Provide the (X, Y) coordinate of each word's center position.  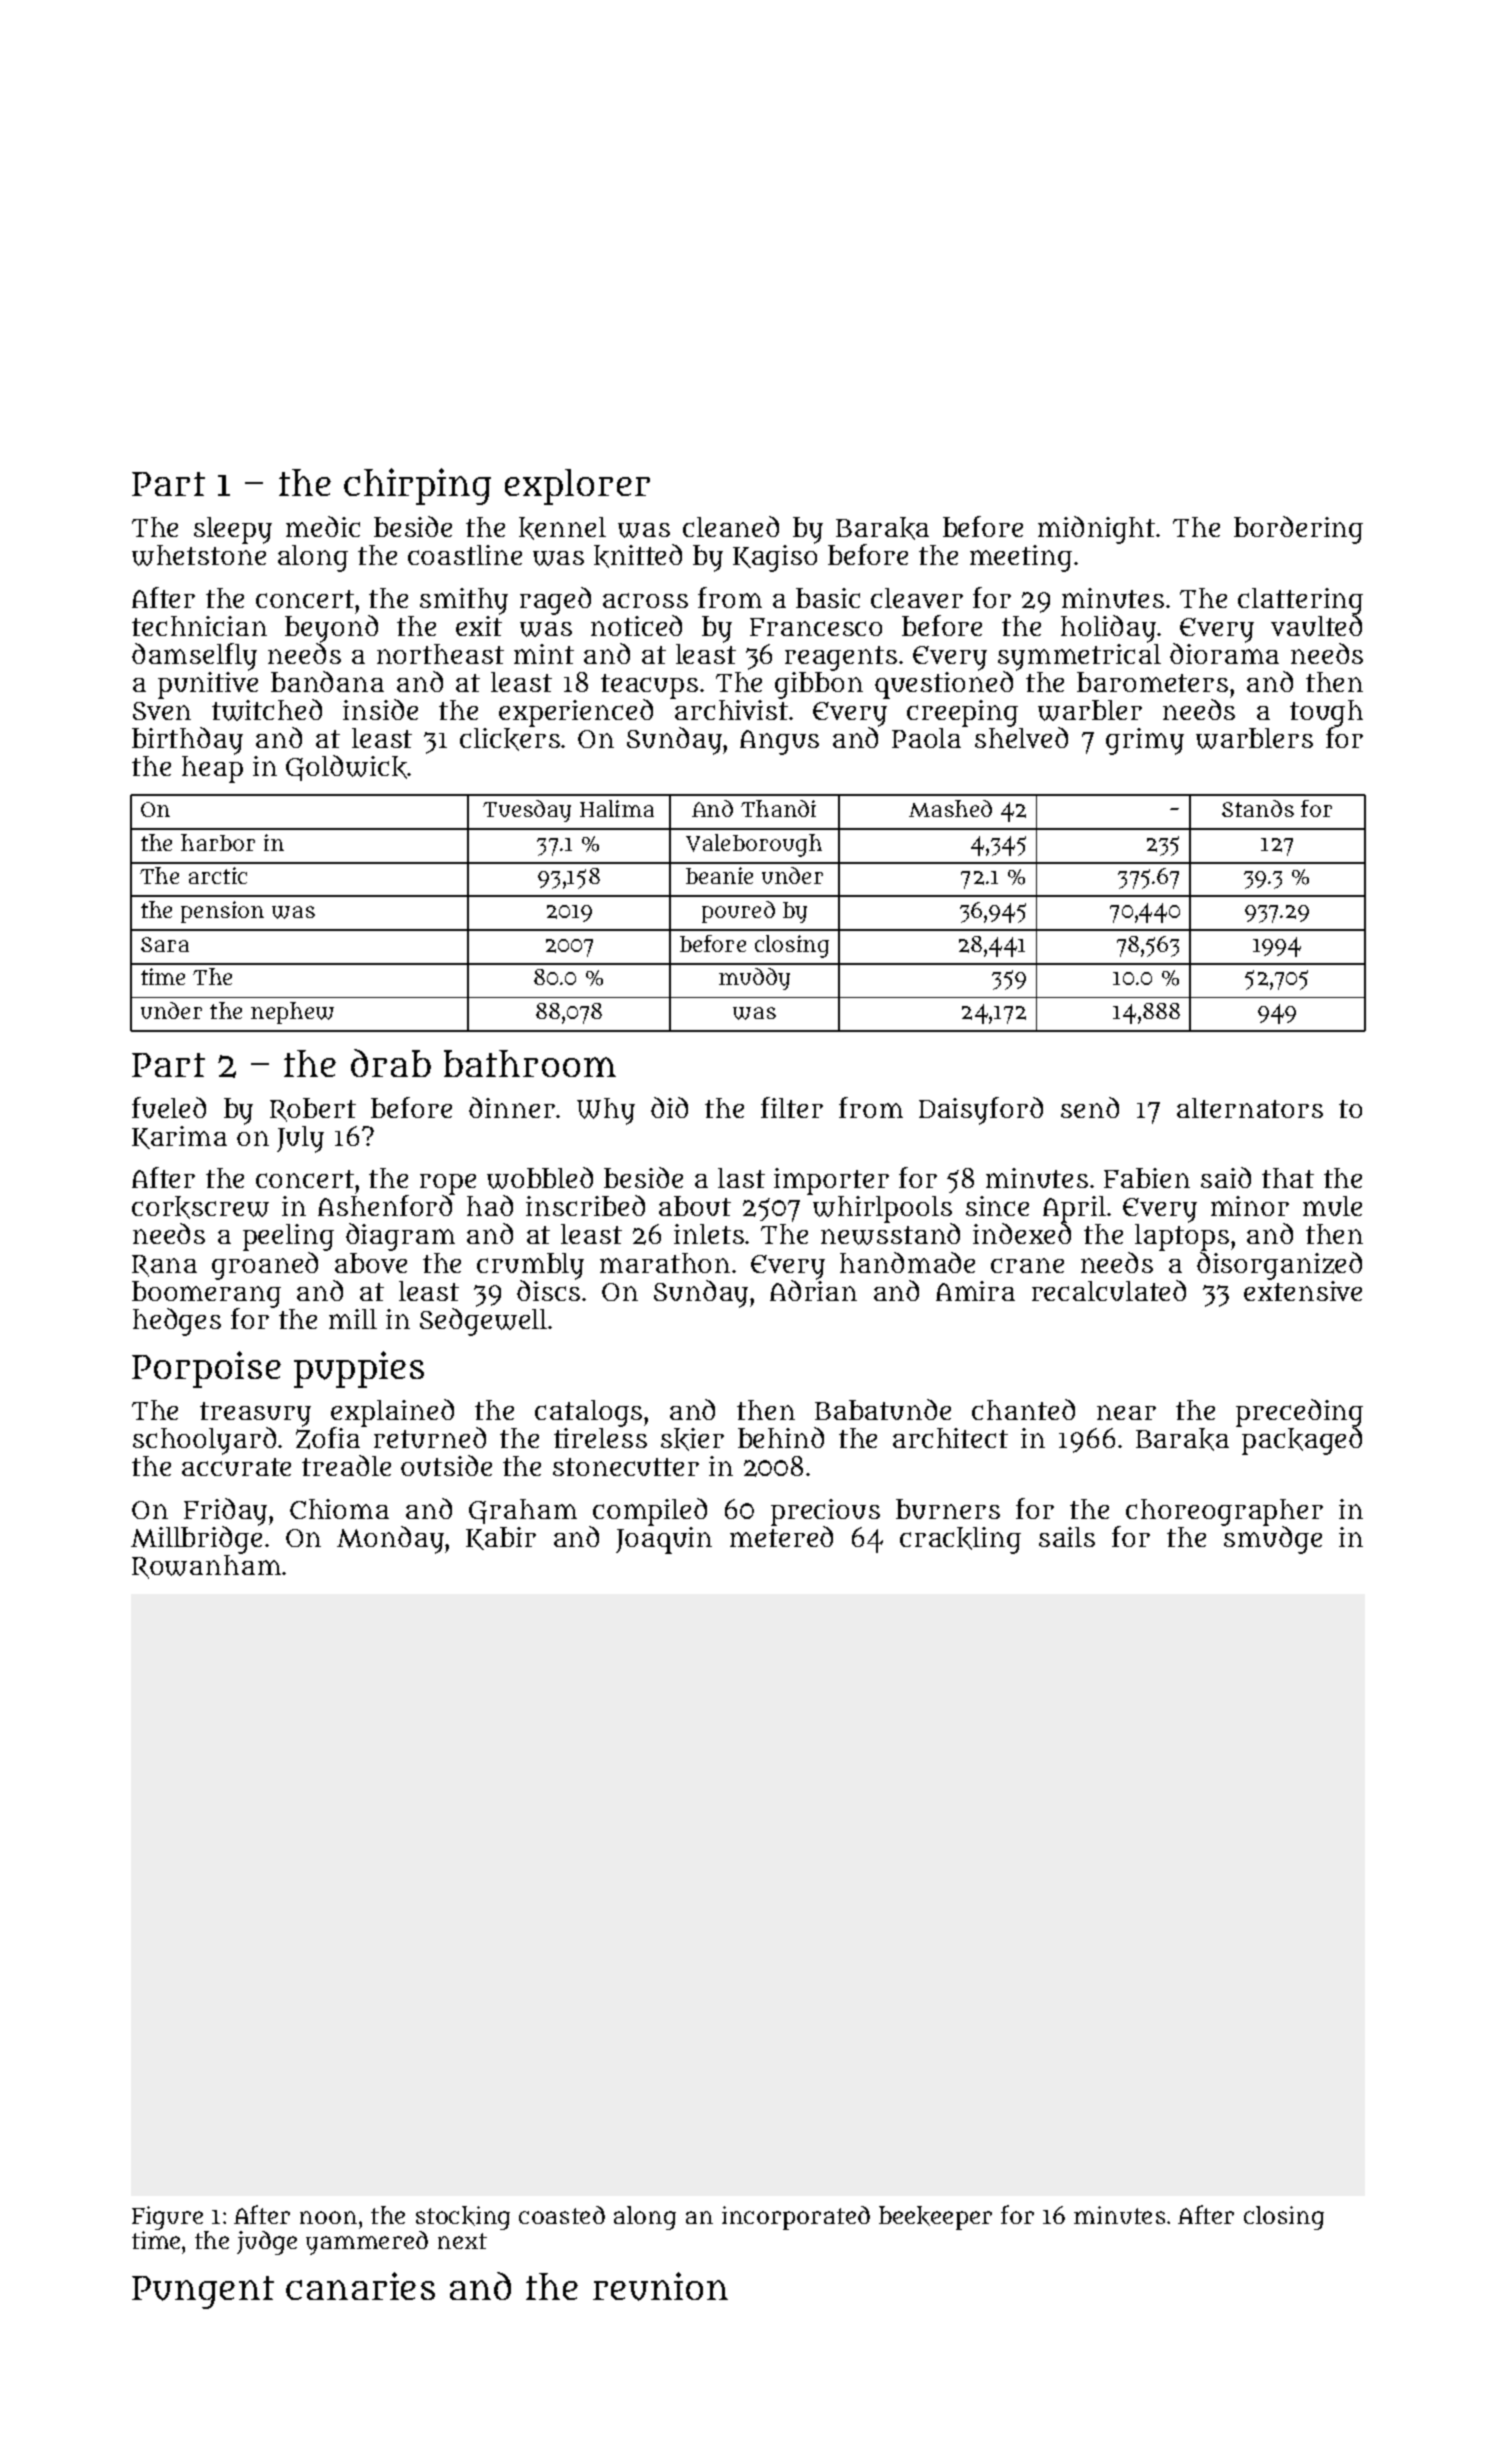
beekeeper (935, 2218)
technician (199, 626)
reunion (660, 2286)
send (1090, 1107)
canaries (360, 2286)
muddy (754, 979)
